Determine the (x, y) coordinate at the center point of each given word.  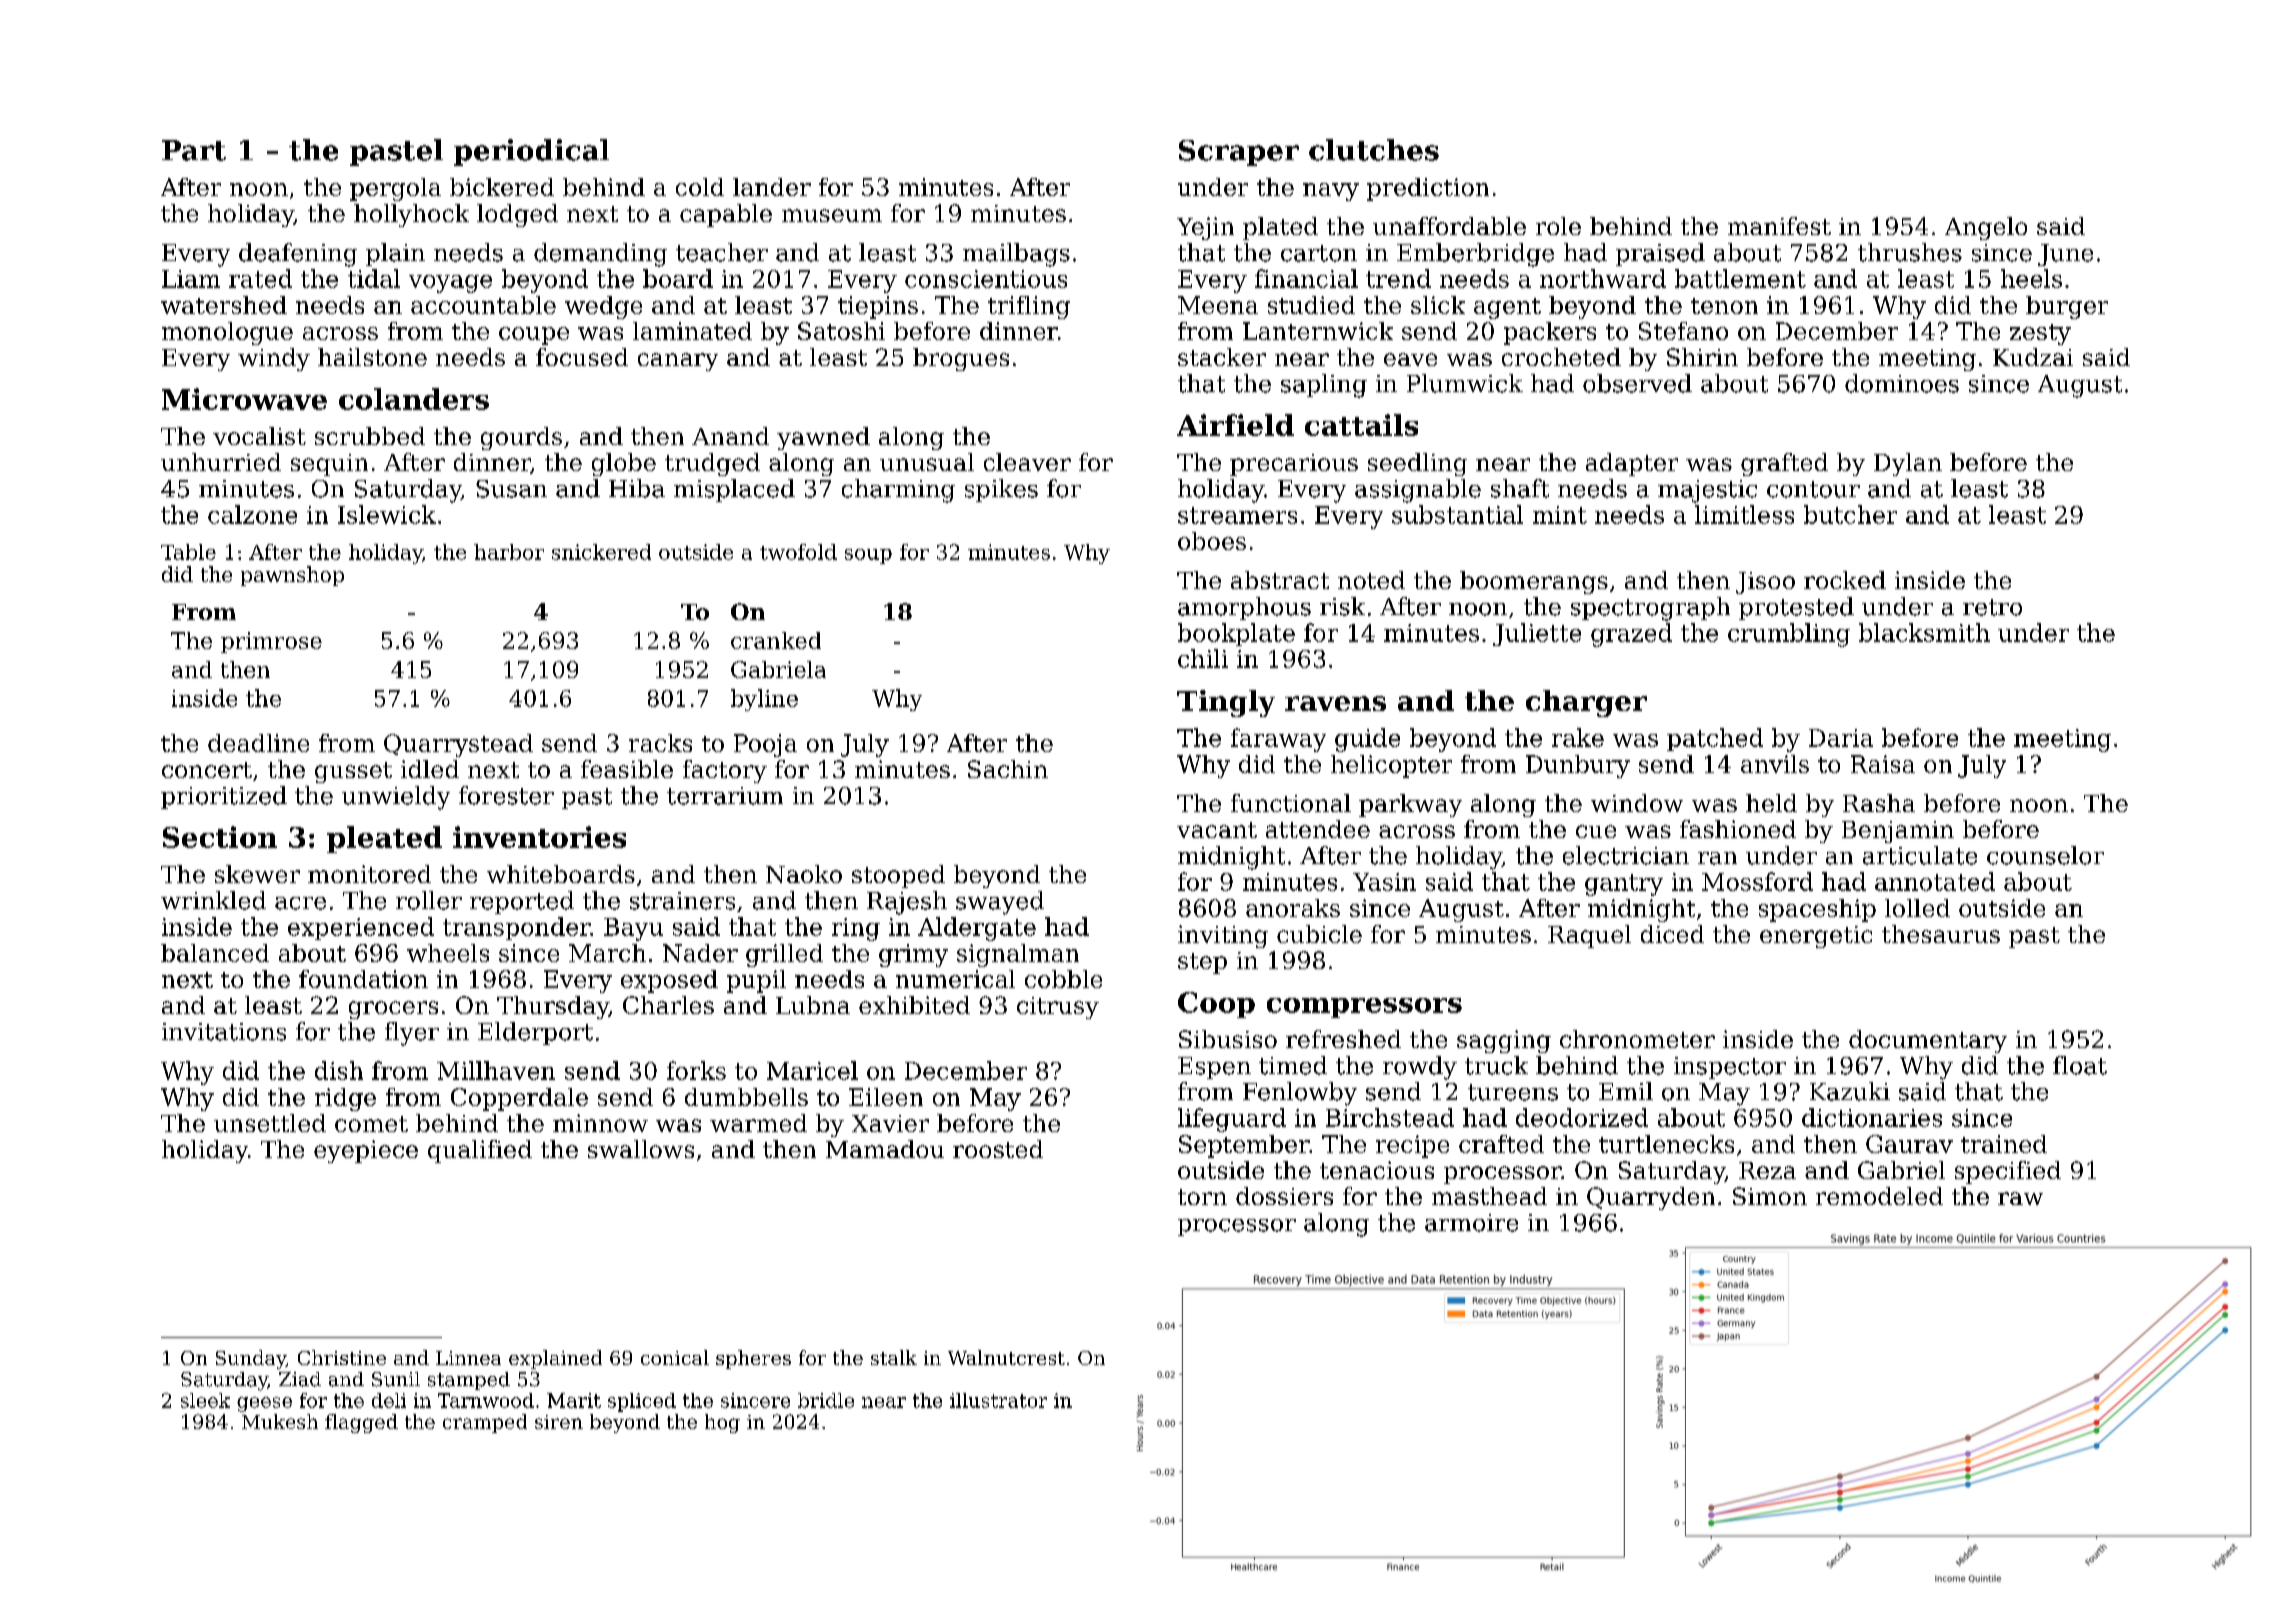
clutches (1374, 150)
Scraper (1239, 153)
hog (722, 1423)
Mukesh (280, 1421)
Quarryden (1651, 1198)
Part (194, 150)
